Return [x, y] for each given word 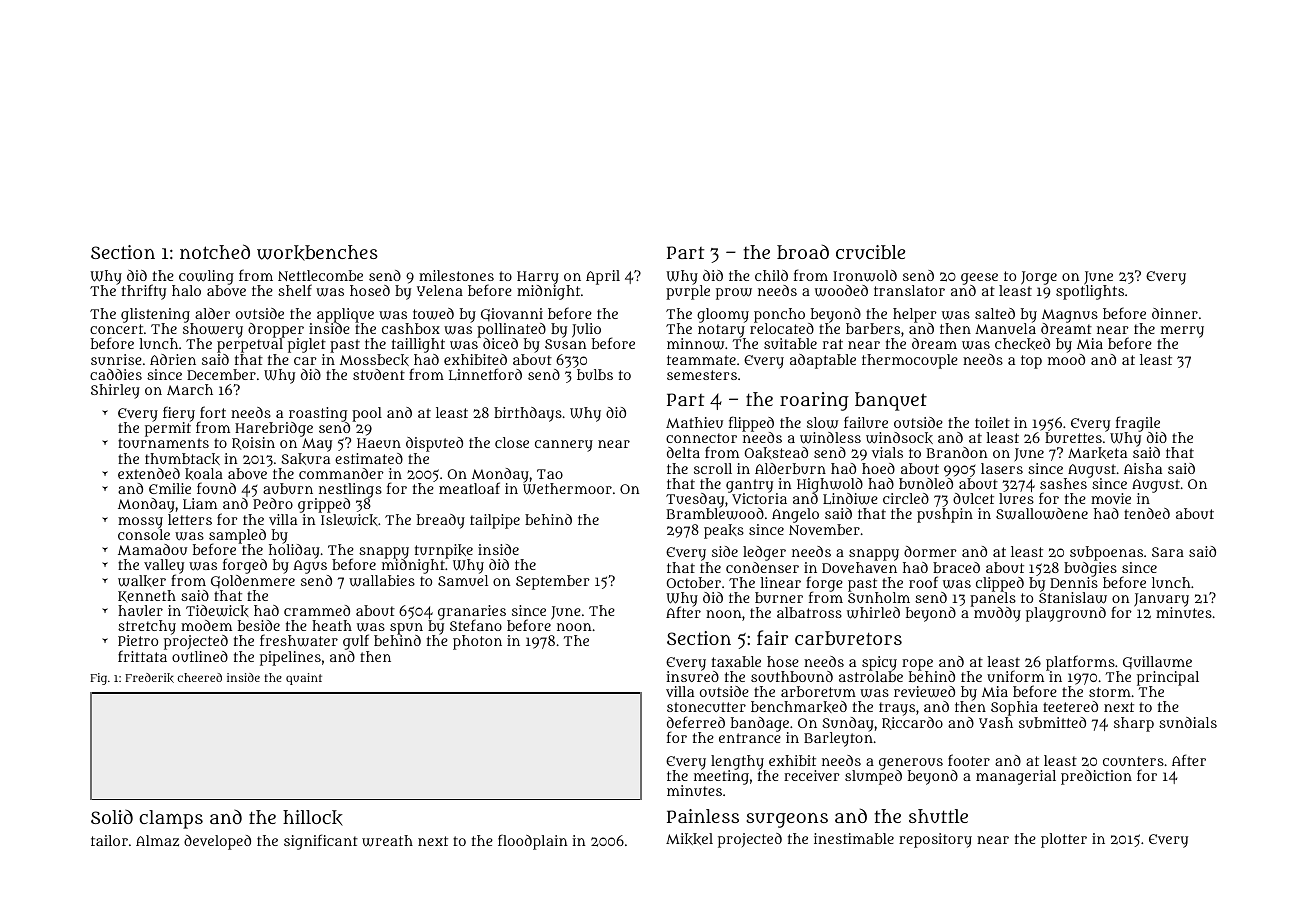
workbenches [317, 253]
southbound [792, 676]
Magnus [1070, 316]
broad [803, 251]
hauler [140, 610]
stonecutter [706, 707]
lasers [1002, 468]
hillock [313, 818]
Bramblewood [715, 514]
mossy [140, 523]
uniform [1015, 676]
